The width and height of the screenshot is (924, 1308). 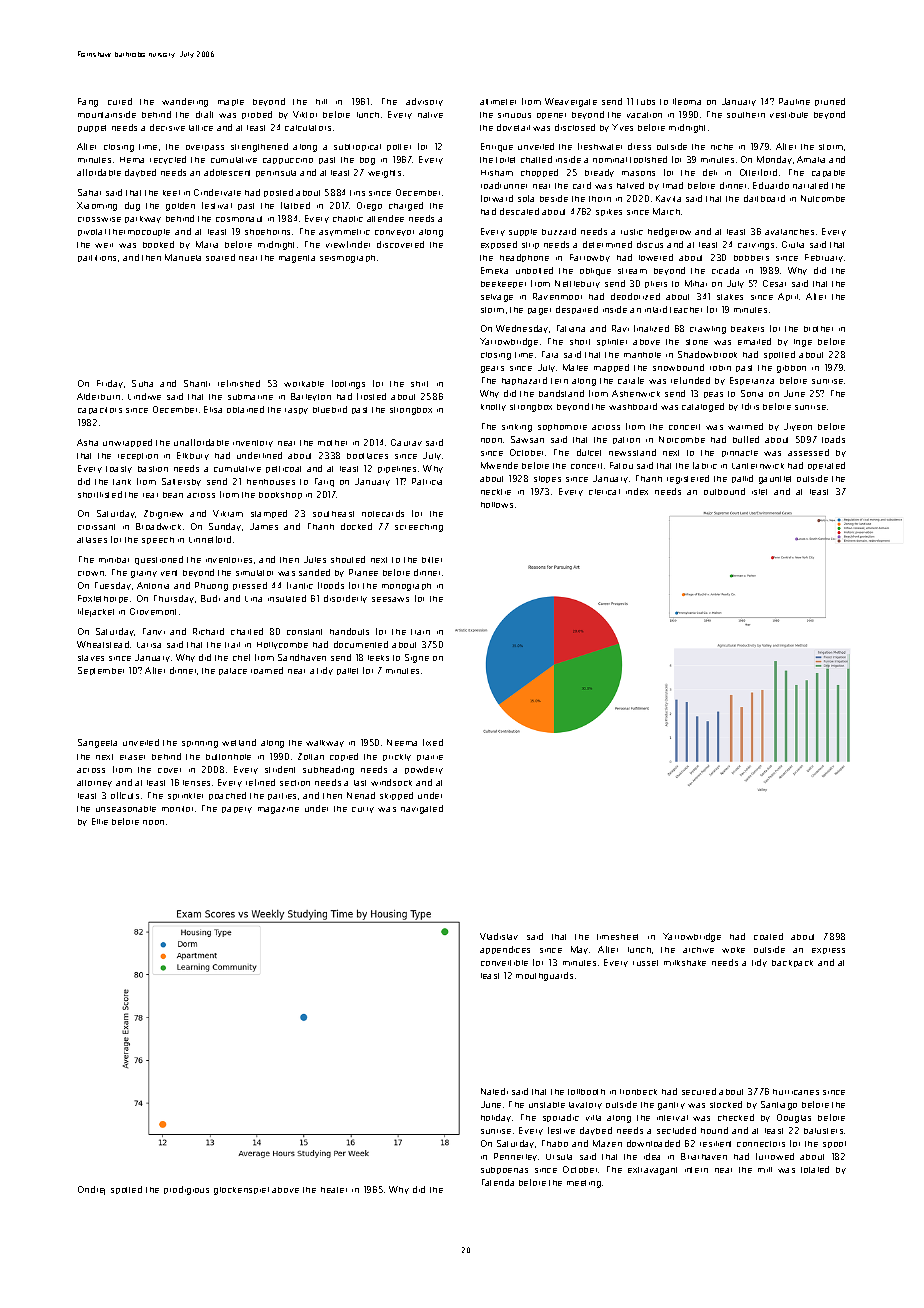 I want to click on russet, so click(x=645, y=963).
